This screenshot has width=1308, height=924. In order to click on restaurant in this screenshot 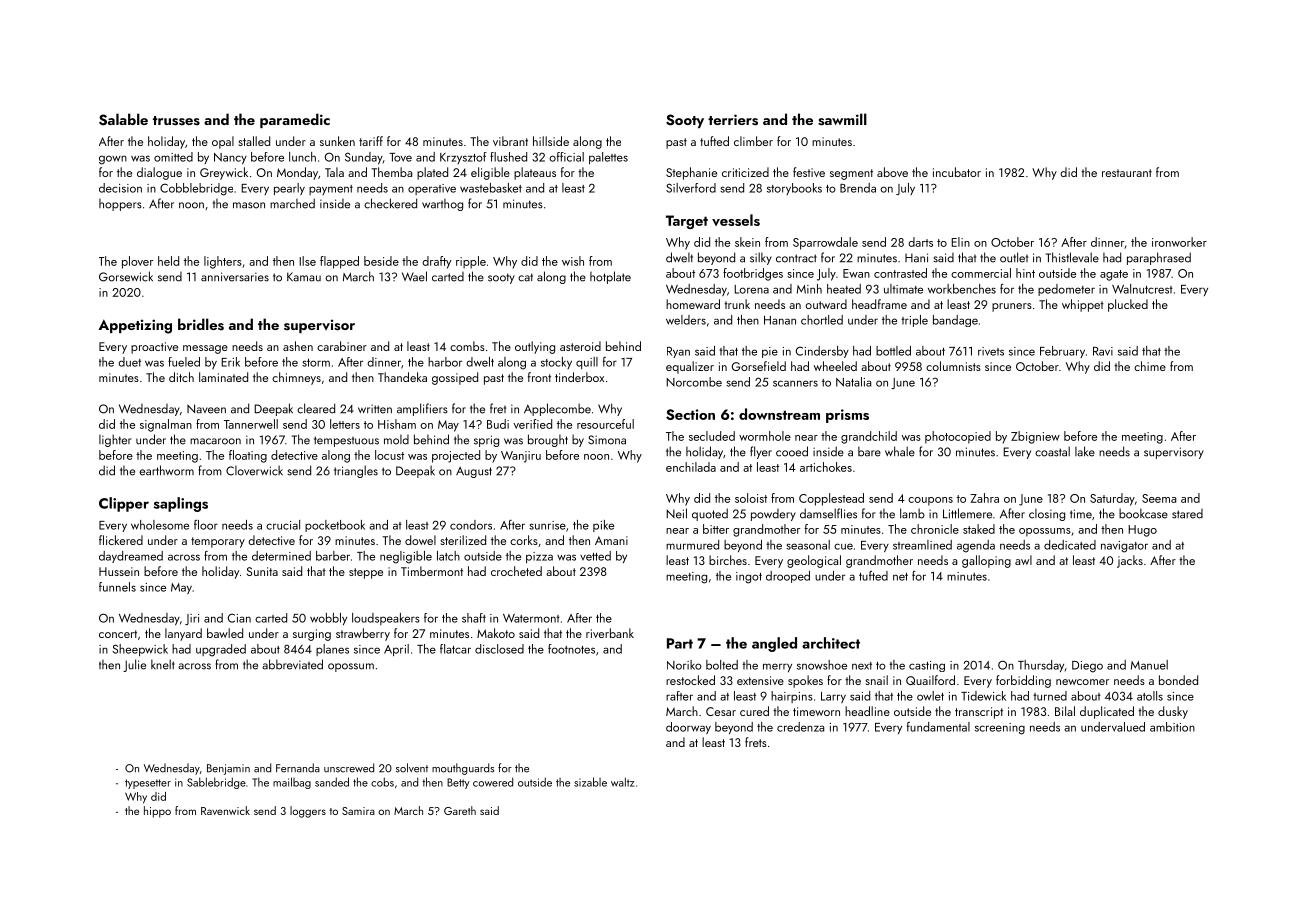, I will do `click(1127, 173)`.
